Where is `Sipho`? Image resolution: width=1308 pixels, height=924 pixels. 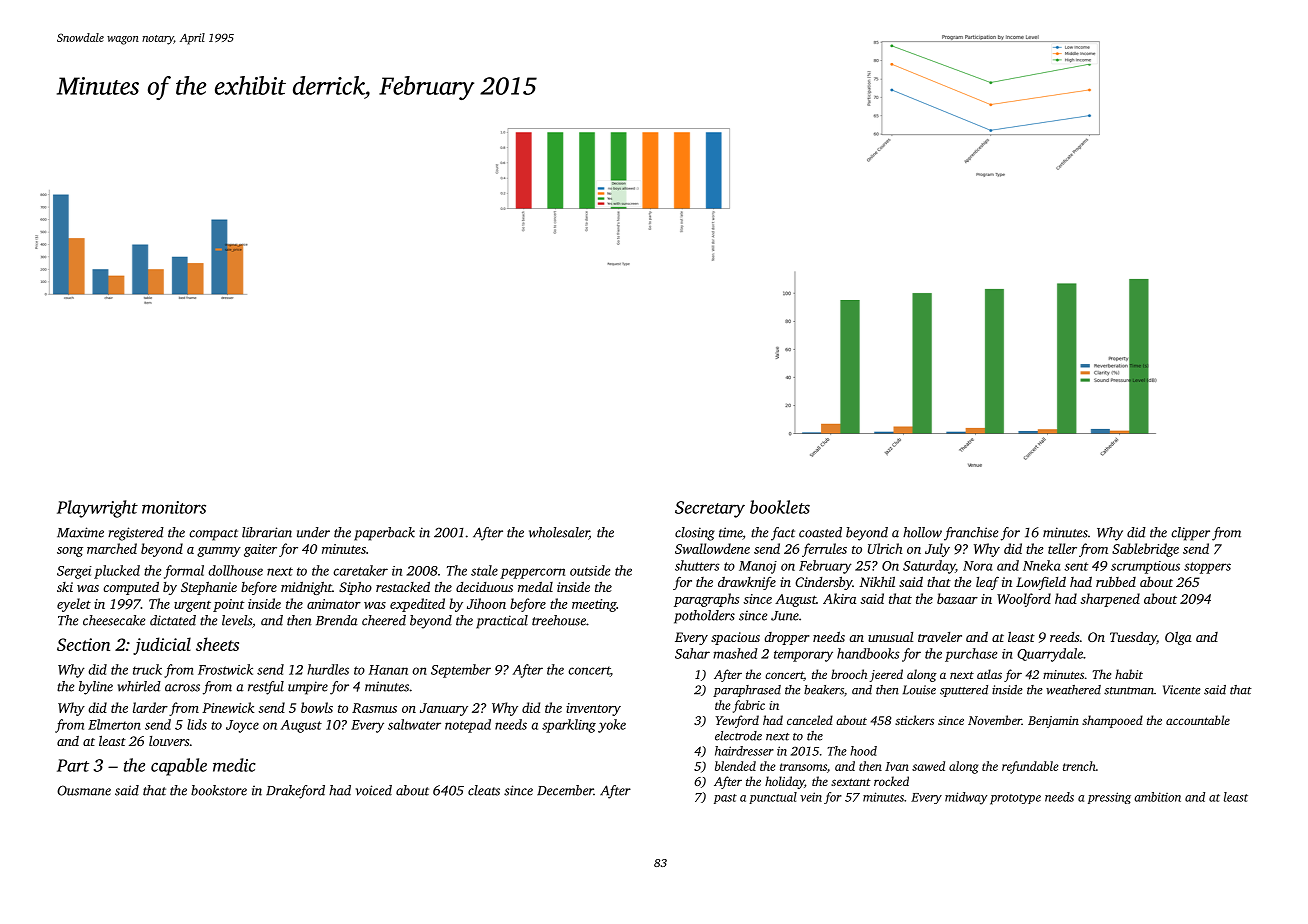 Sipho is located at coordinates (355, 588).
